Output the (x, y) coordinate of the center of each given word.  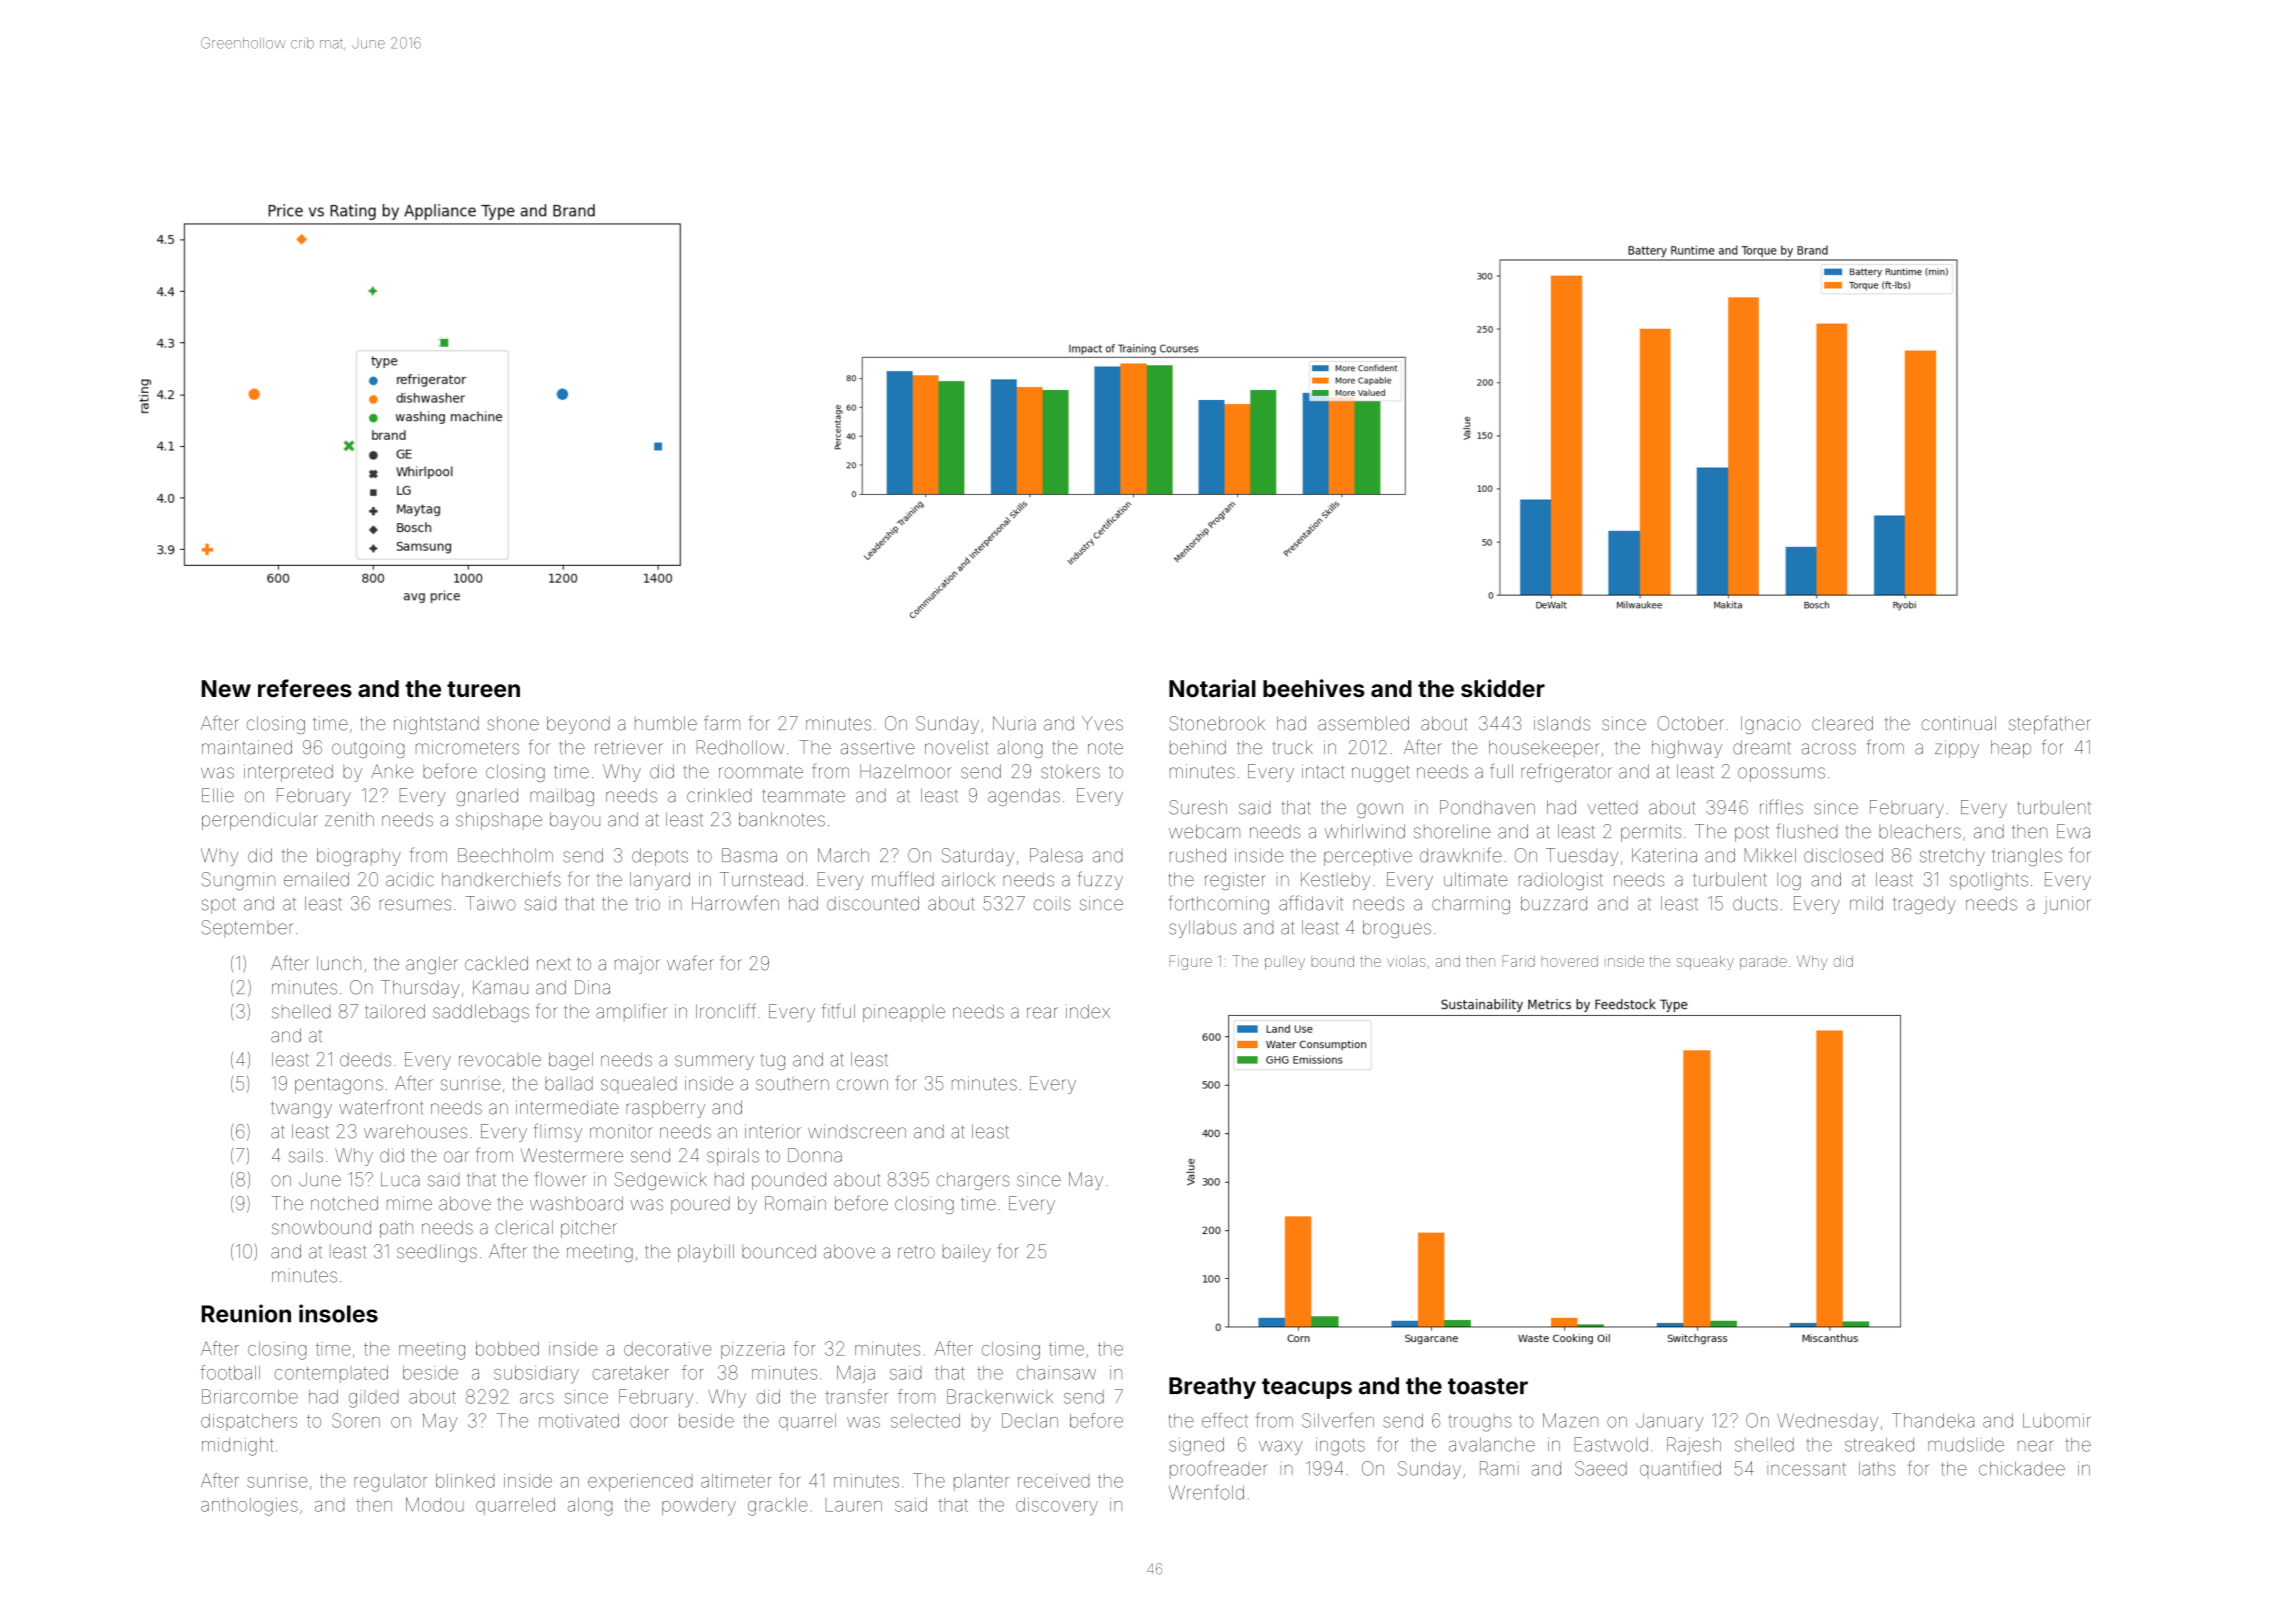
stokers (1070, 772)
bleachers (1920, 831)
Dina (592, 987)
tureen (483, 689)
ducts (1755, 903)
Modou (435, 1504)
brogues (1397, 929)
